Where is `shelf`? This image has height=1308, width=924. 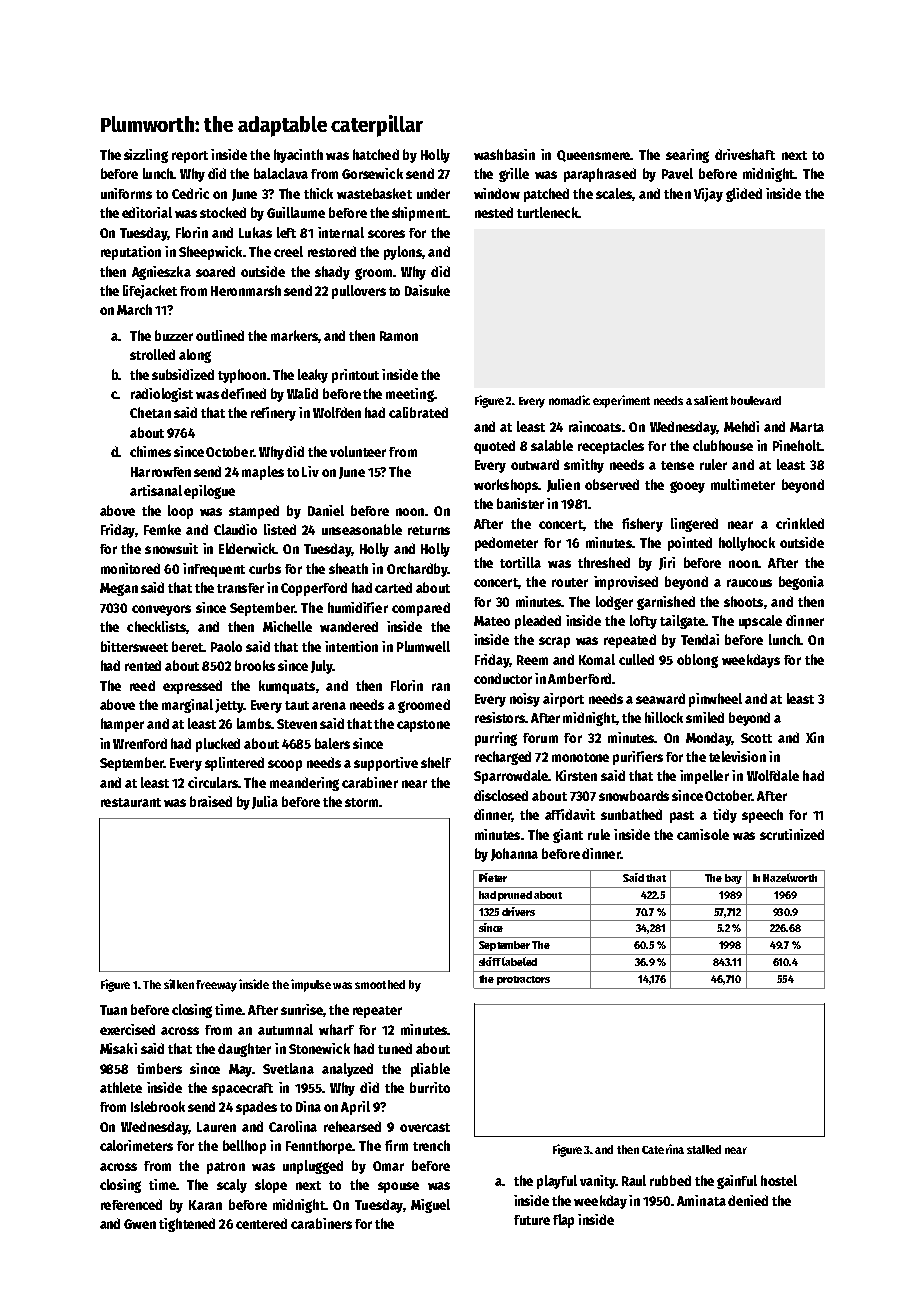
shelf is located at coordinates (436, 762).
